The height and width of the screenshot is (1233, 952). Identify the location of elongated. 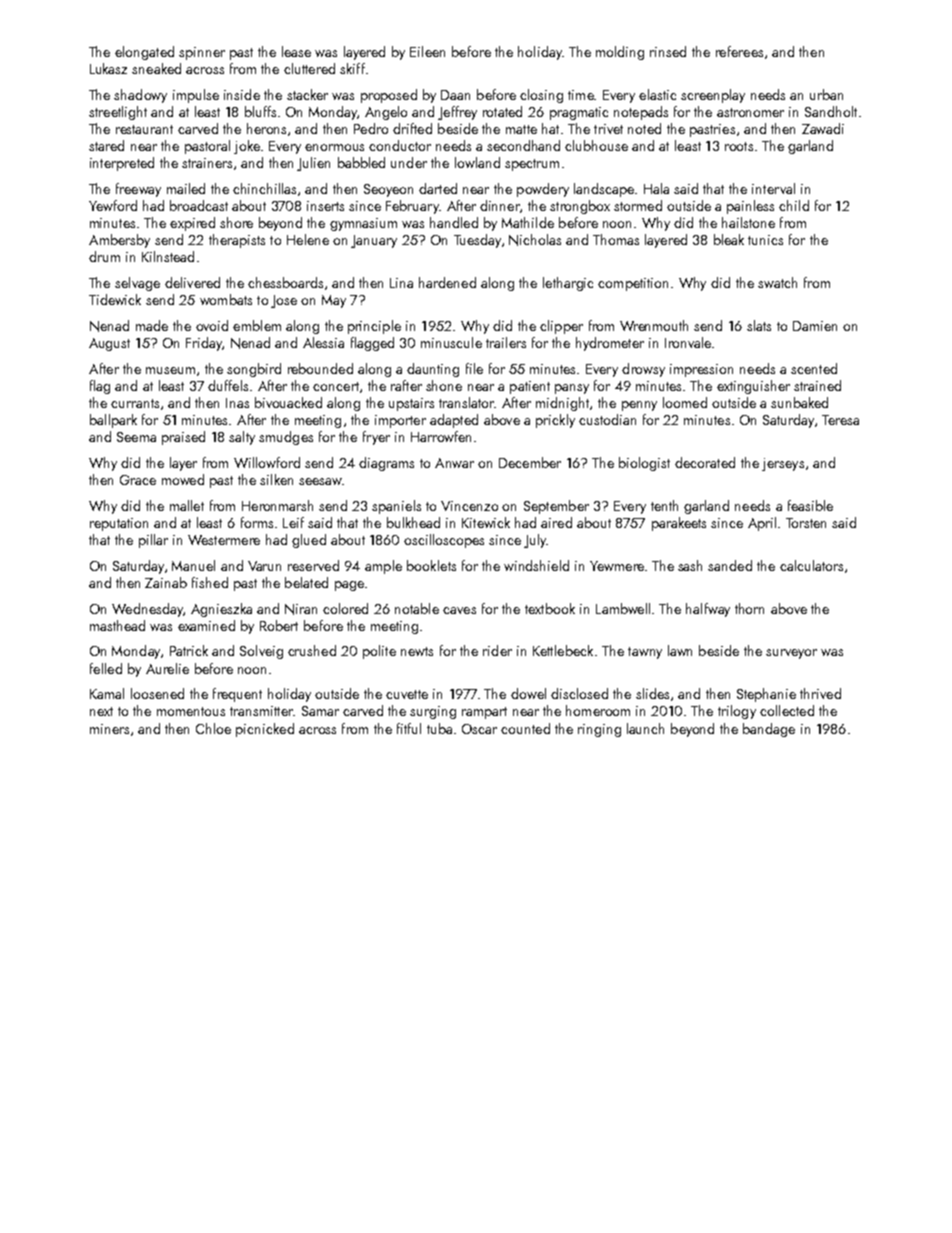
(144, 53).
